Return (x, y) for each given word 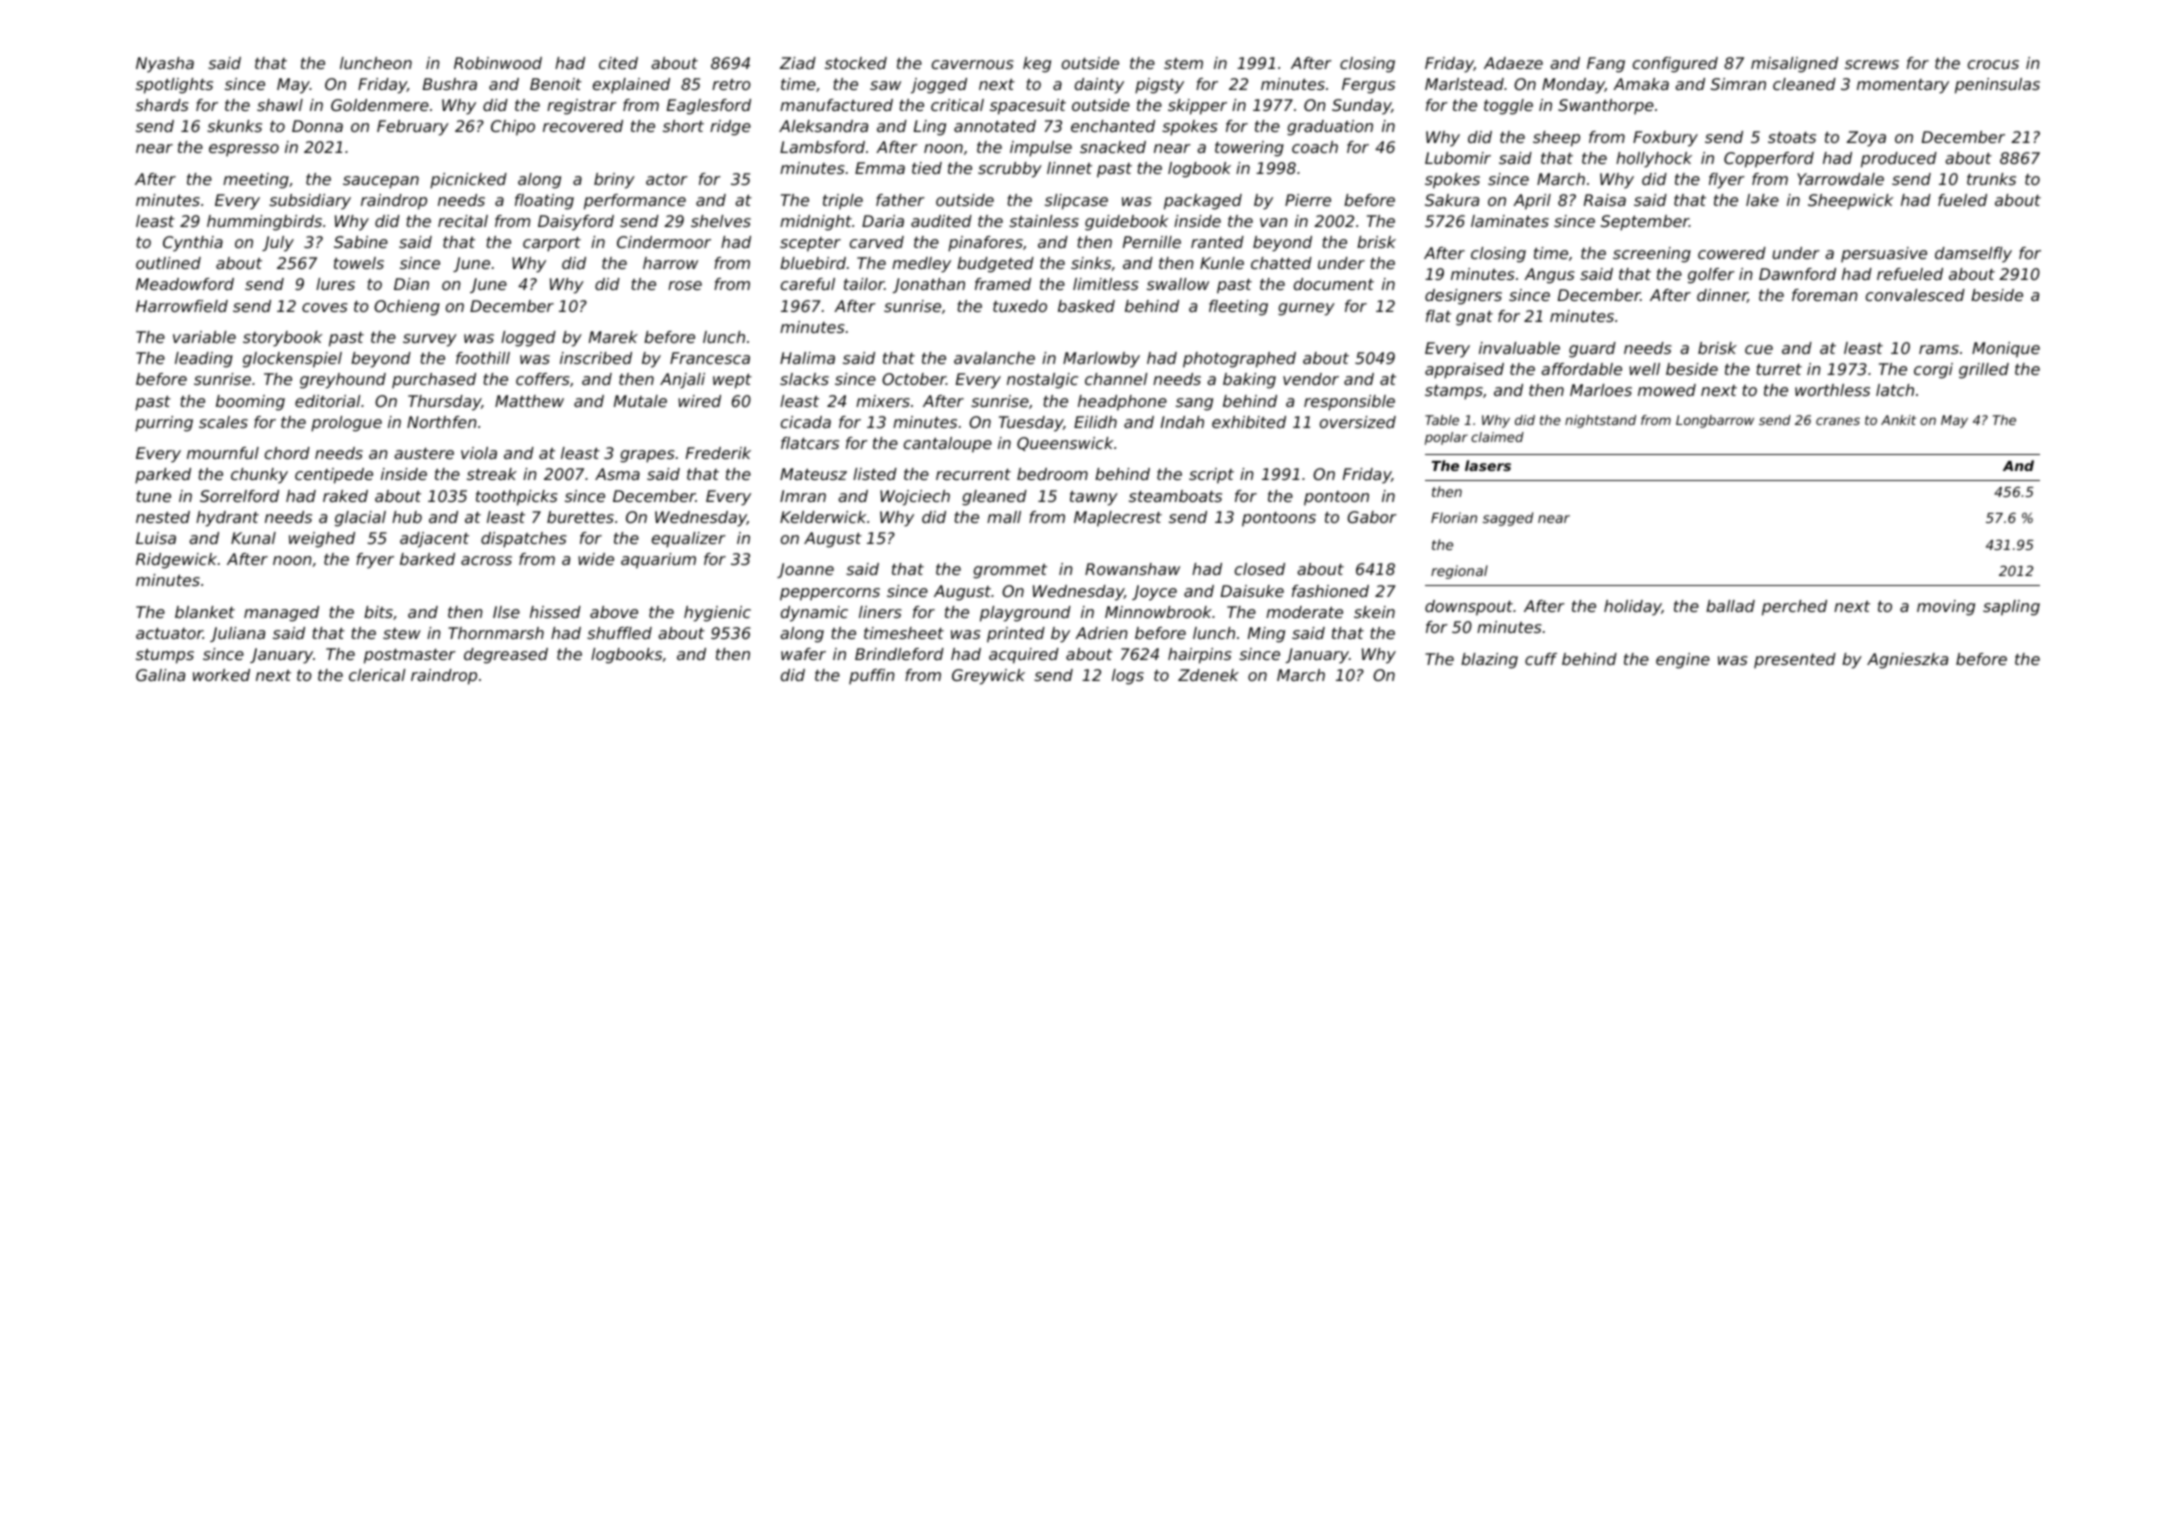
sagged (1508, 519)
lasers (1488, 465)
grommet (1010, 571)
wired (699, 401)
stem (1183, 63)
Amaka (1641, 84)
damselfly (1973, 255)
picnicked (468, 181)
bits (378, 612)
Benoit (556, 84)
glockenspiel (292, 360)
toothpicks (517, 498)
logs (1128, 677)
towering (1249, 149)
